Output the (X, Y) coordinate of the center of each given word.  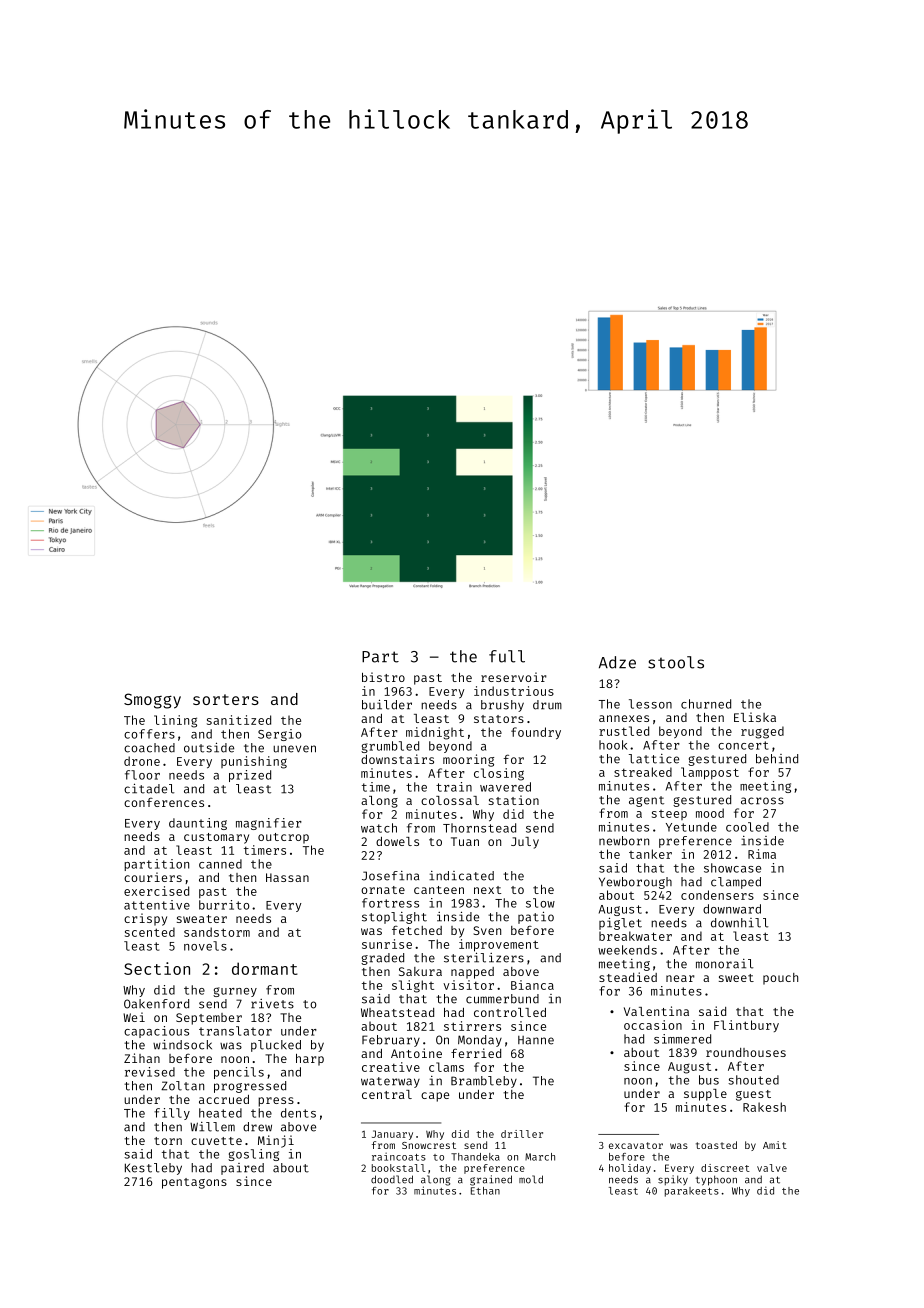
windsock (182, 1044)
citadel (149, 788)
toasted (716, 1145)
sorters (226, 699)
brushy (502, 706)
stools (676, 662)
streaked (643, 772)
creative (391, 1067)
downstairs (397, 759)
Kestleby (153, 1169)
